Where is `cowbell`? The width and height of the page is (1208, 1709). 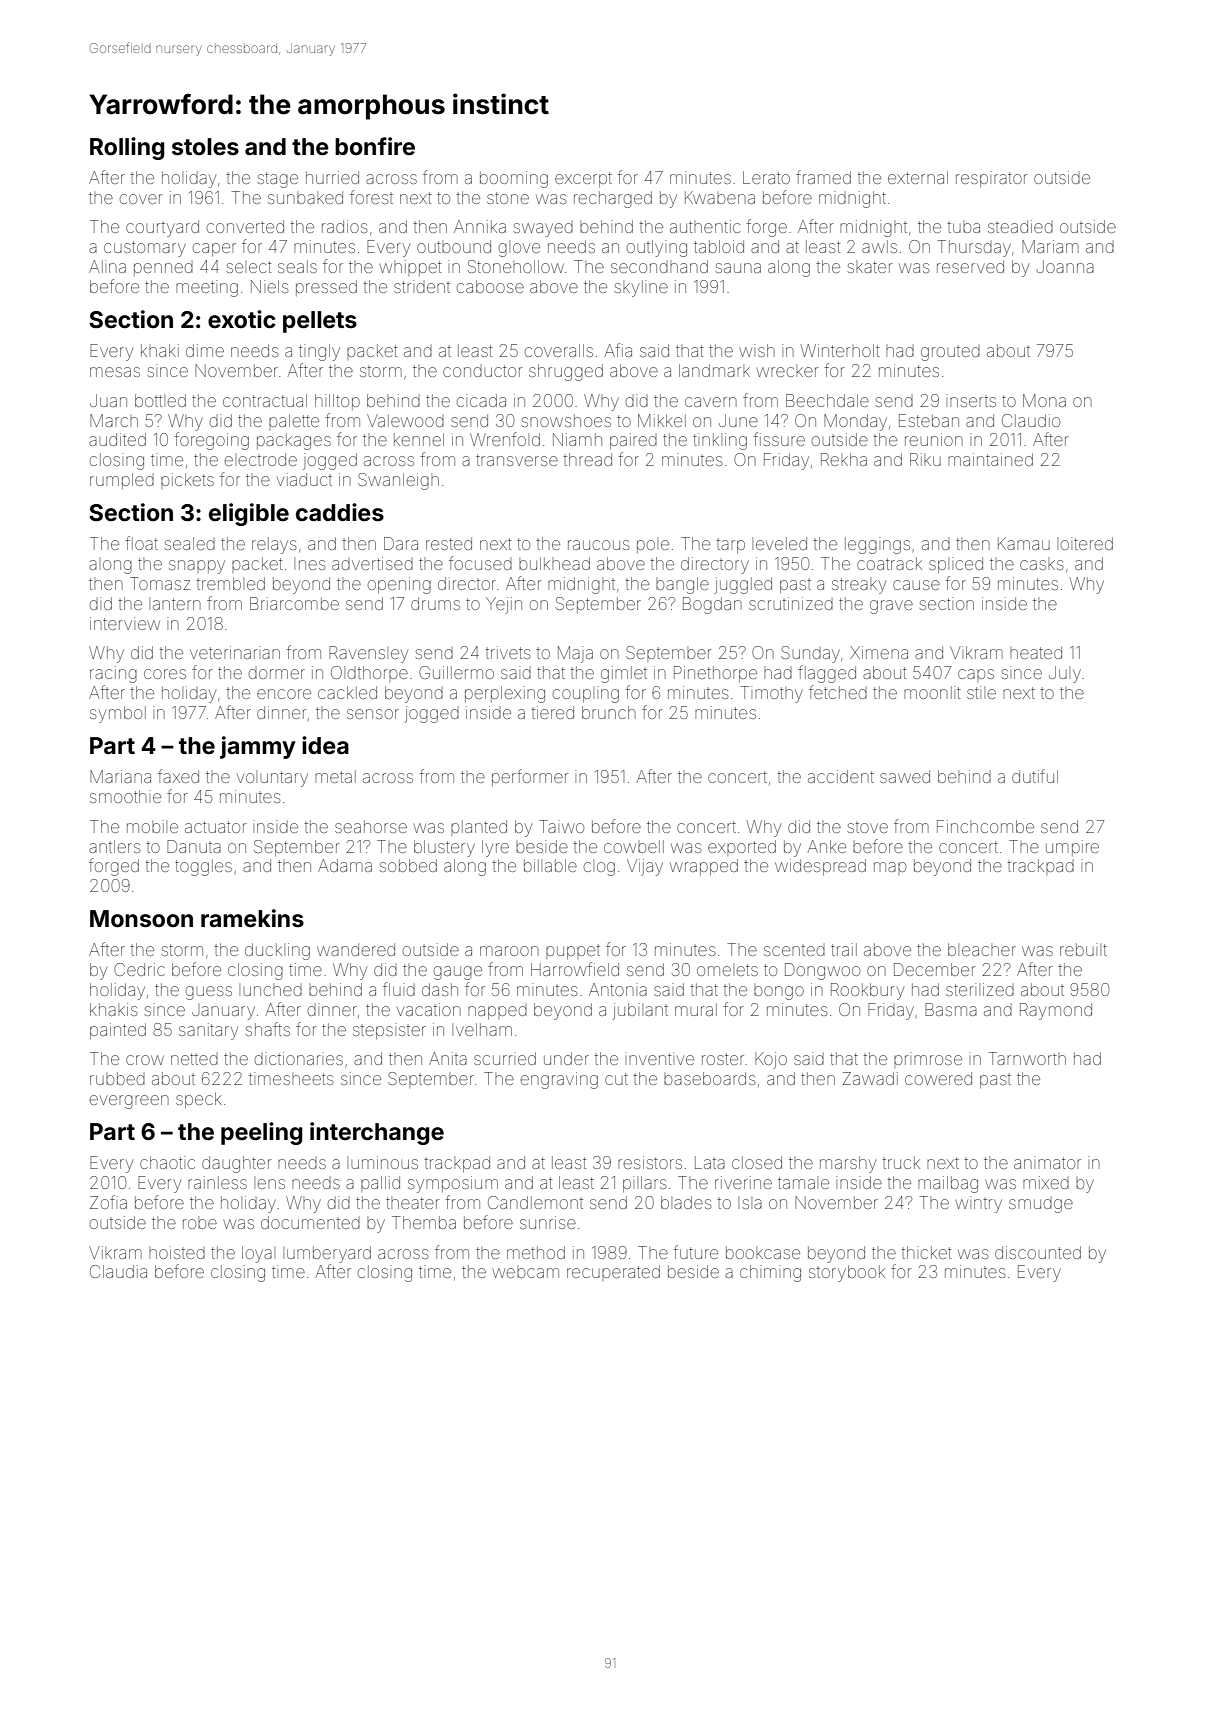
cowbell is located at coordinates (634, 846).
